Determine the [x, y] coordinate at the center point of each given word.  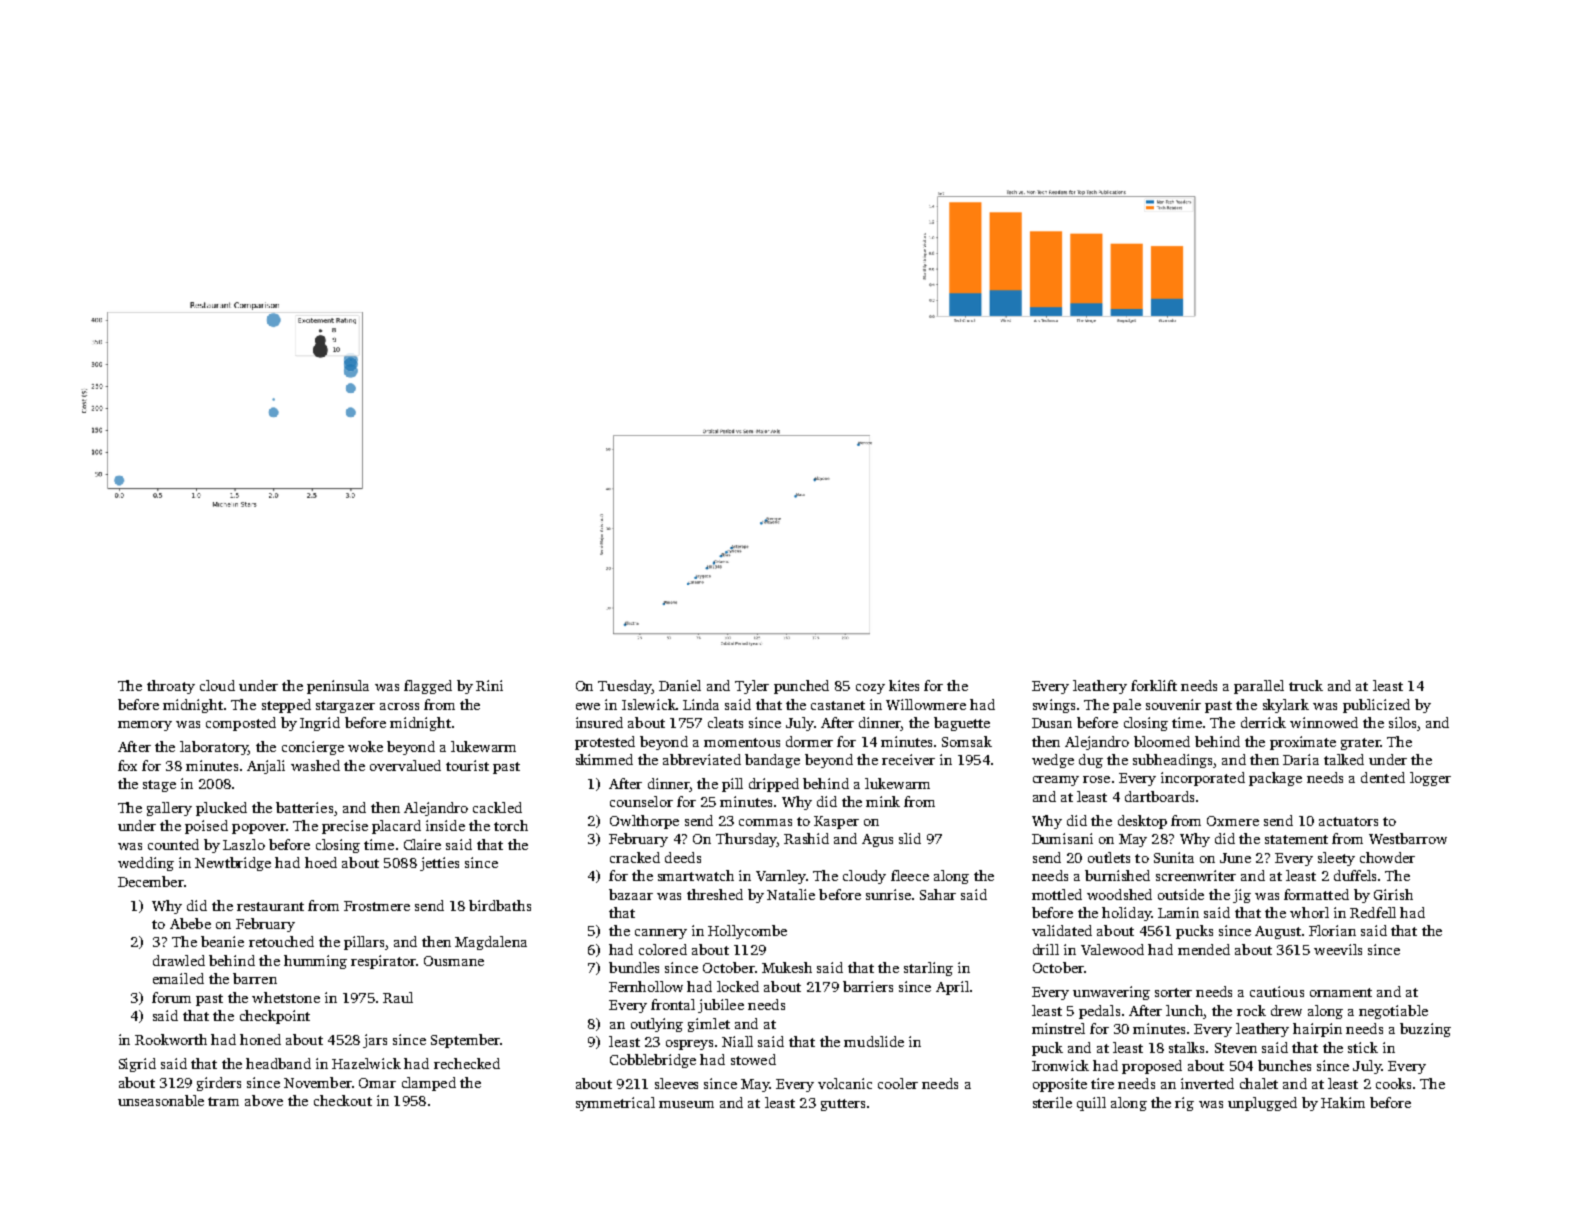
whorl [1309, 912]
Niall [737, 1041]
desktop [1142, 822]
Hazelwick [366, 1063]
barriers [868, 986]
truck [1306, 685]
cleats [725, 722]
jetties [439, 864]
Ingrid [320, 724]
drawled [179, 960]
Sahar [938, 894]
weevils [1338, 949]
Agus [877, 840]
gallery [169, 809]
